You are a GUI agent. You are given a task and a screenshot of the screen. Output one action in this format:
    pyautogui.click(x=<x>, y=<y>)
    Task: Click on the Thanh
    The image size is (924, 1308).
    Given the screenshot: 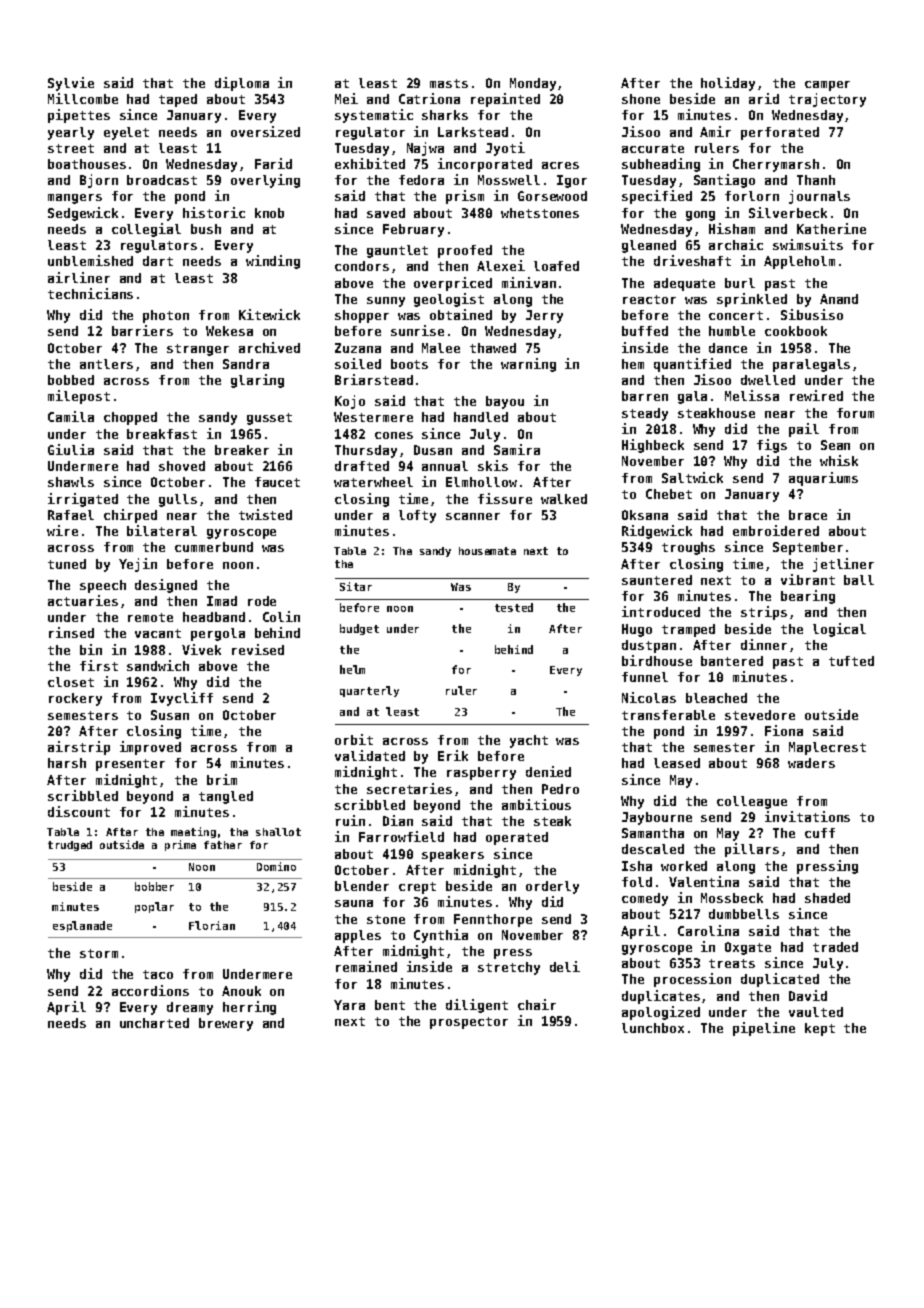 What is the action you would take?
    pyautogui.click(x=816, y=180)
